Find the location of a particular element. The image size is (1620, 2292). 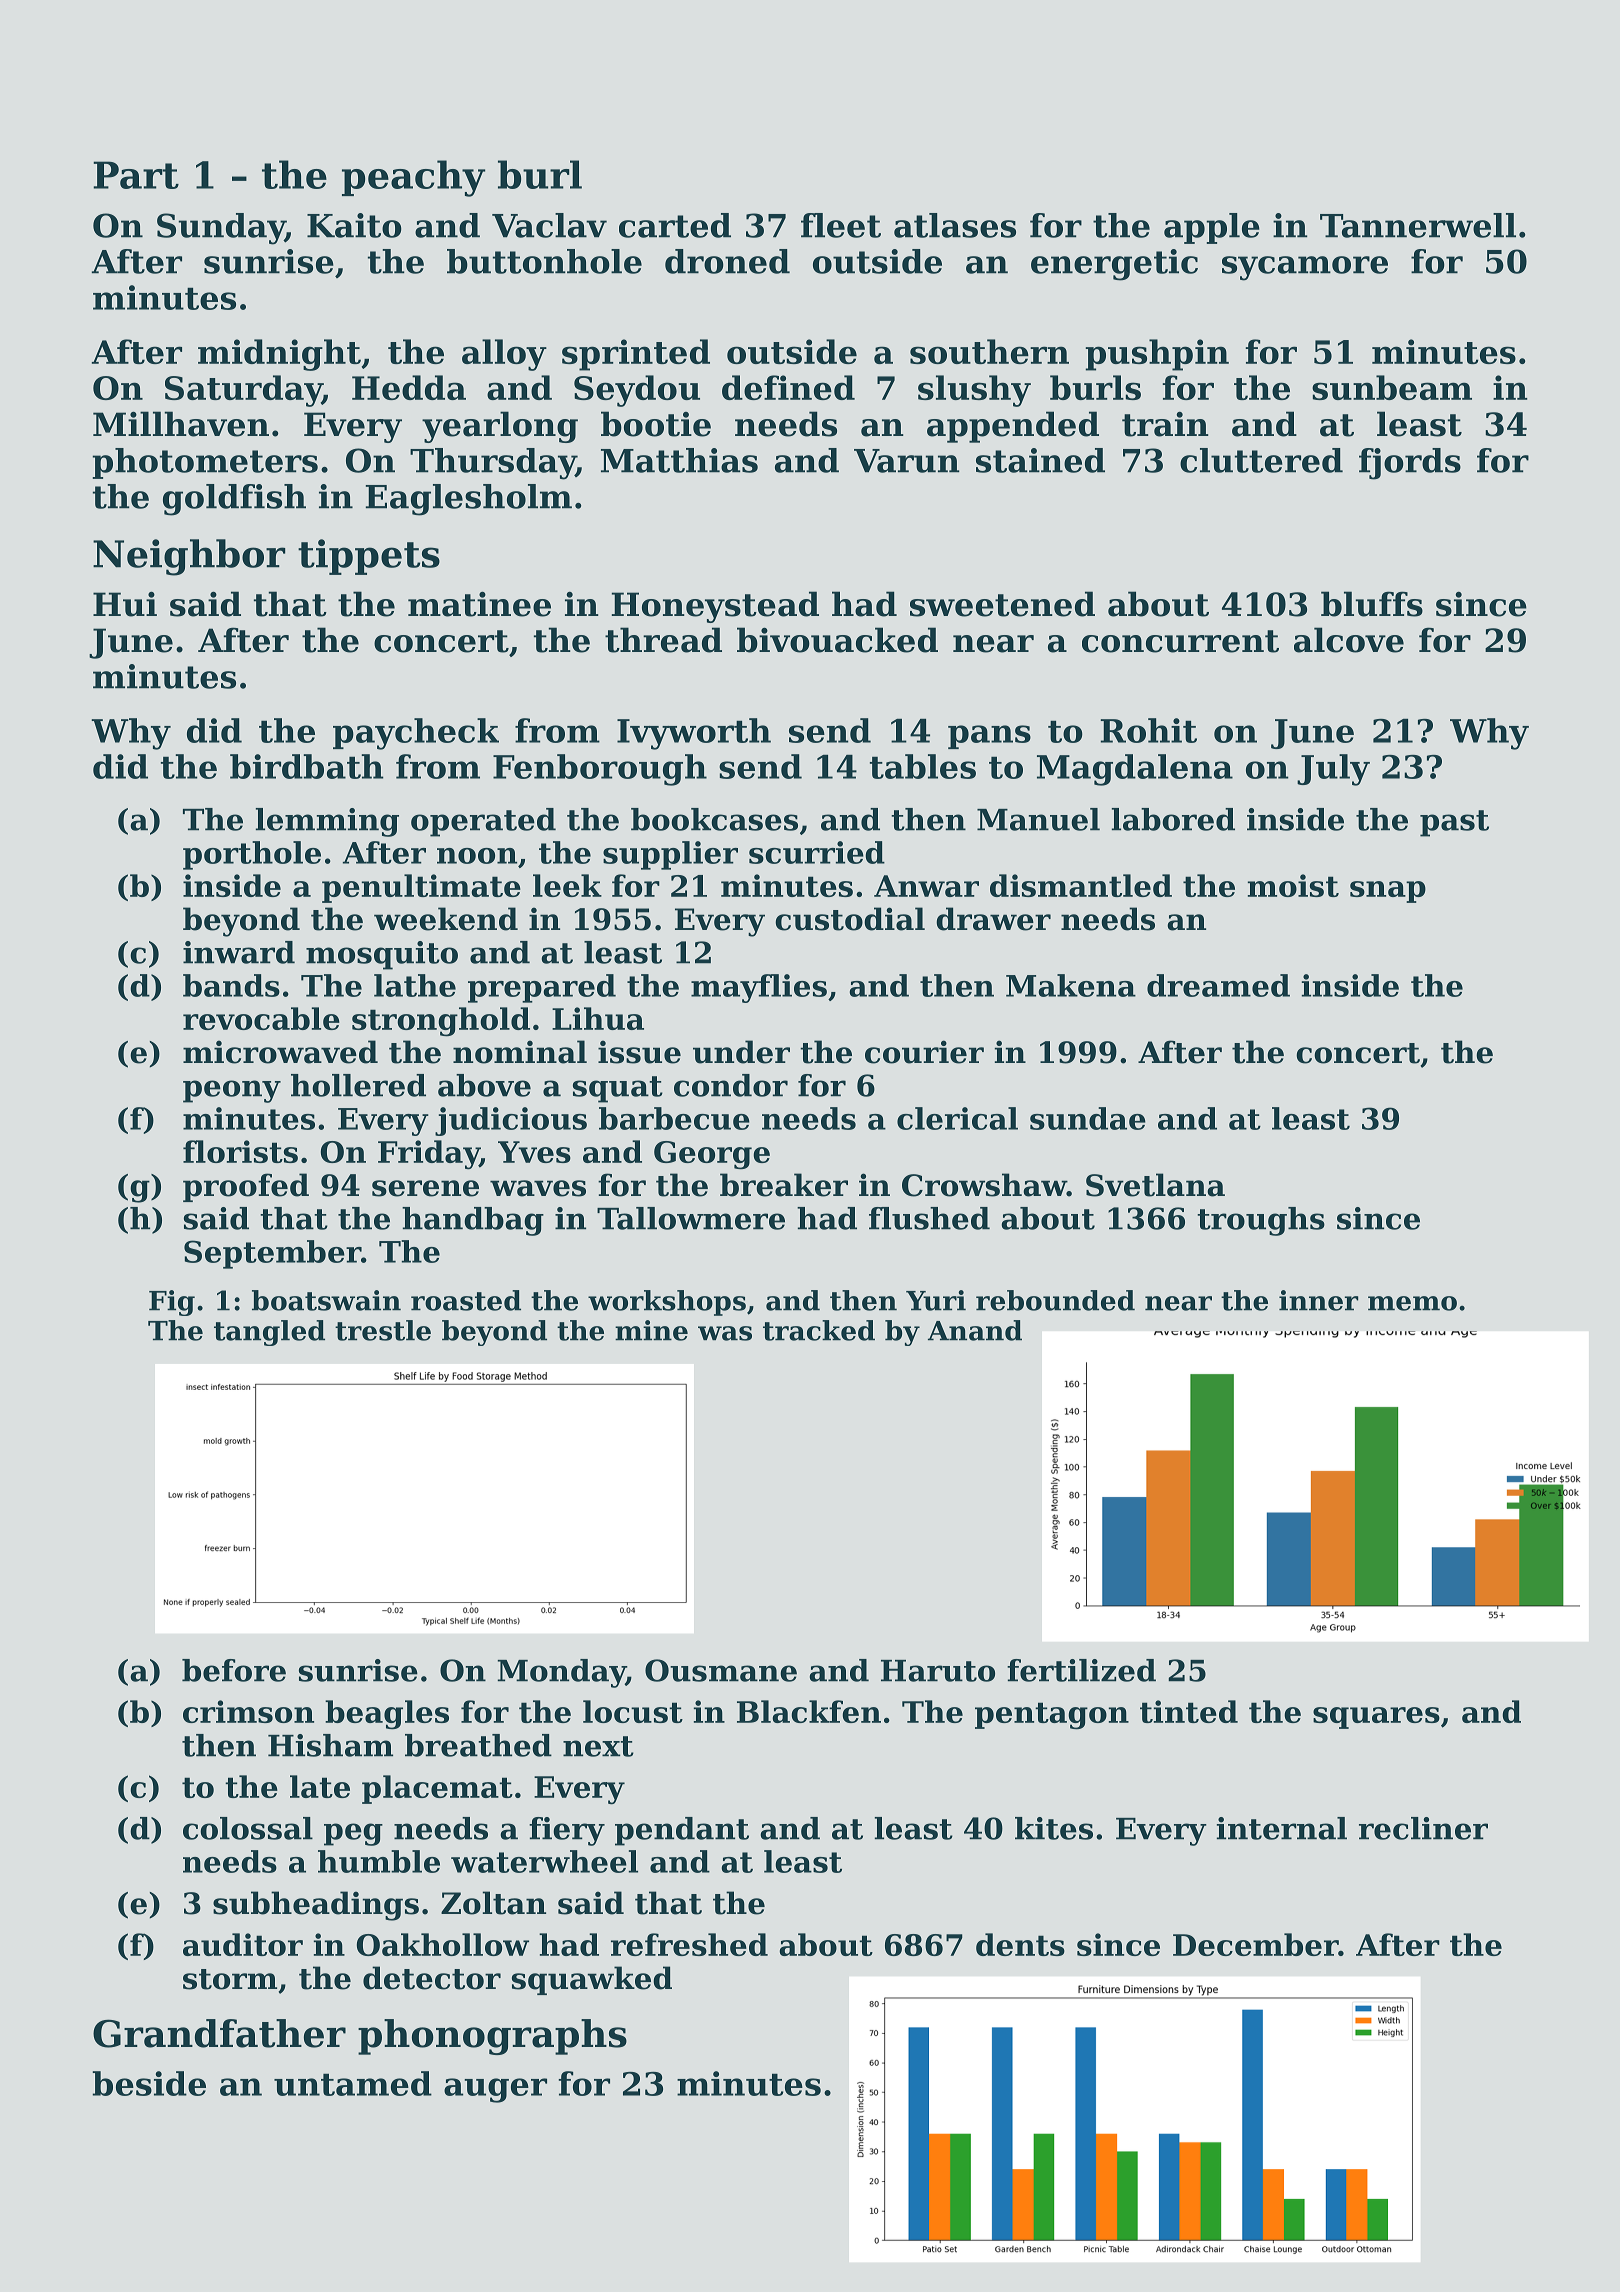

late is located at coordinates (320, 1786).
